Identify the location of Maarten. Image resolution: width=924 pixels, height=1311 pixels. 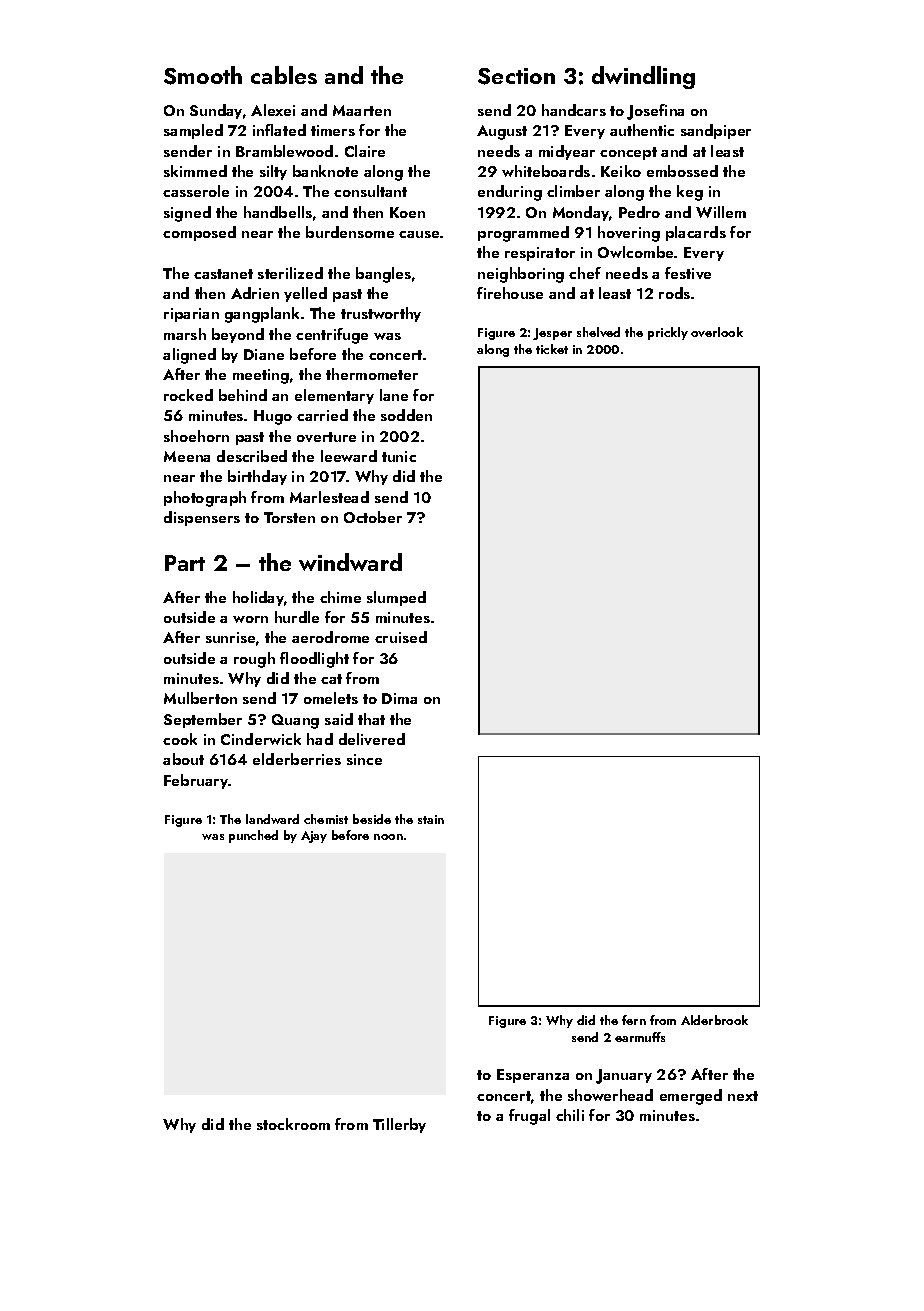
(362, 110).
